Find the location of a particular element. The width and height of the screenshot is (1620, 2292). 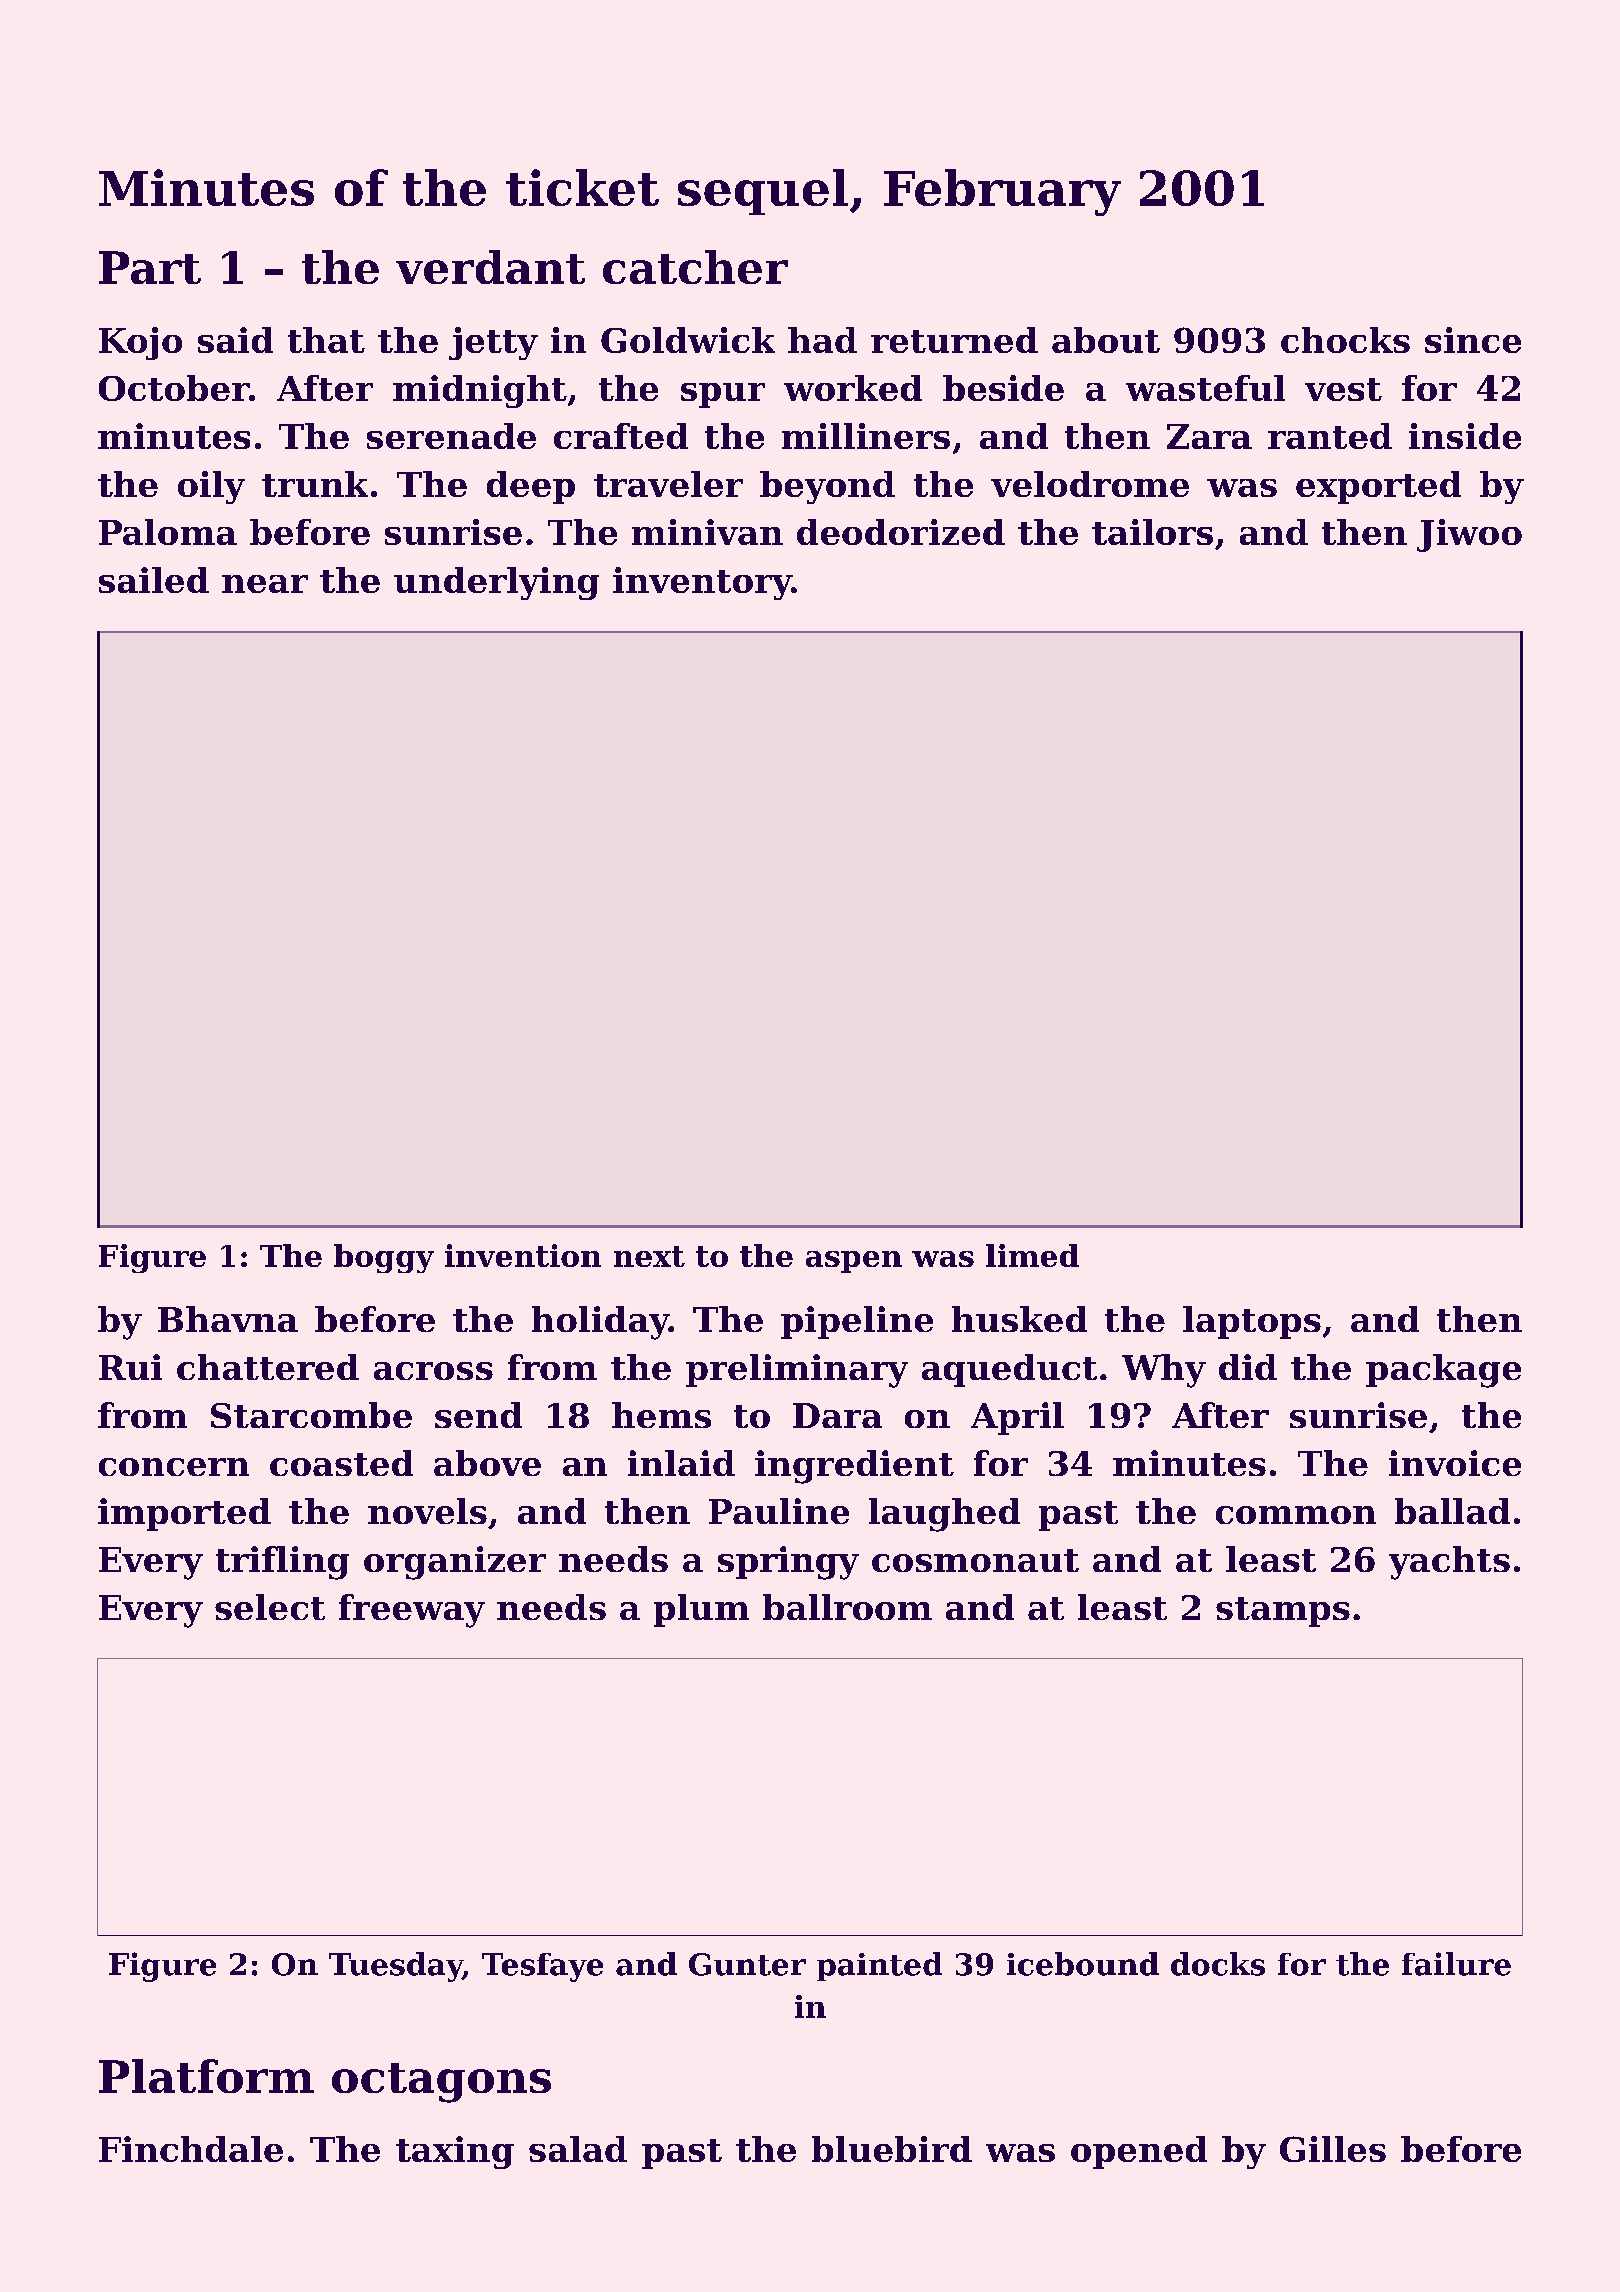

boggy is located at coordinates (384, 1258).
